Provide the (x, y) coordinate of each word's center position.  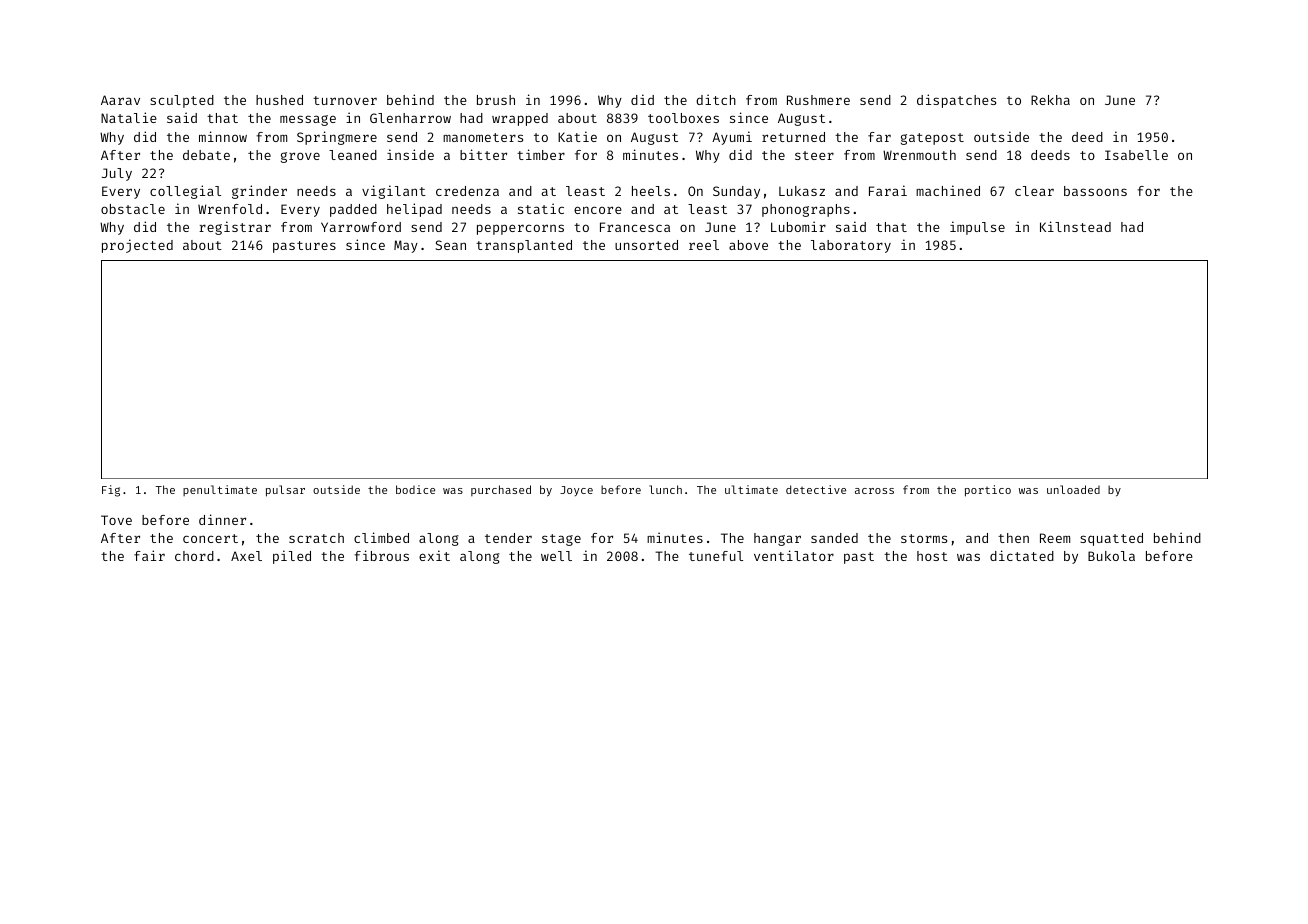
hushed (279, 100)
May (406, 246)
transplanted (524, 246)
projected (137, 246)
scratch (316, 538)
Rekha (1050, 100)
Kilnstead (1075, 226)
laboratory (851, 246)
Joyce (576, 491)
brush (496, 100)
